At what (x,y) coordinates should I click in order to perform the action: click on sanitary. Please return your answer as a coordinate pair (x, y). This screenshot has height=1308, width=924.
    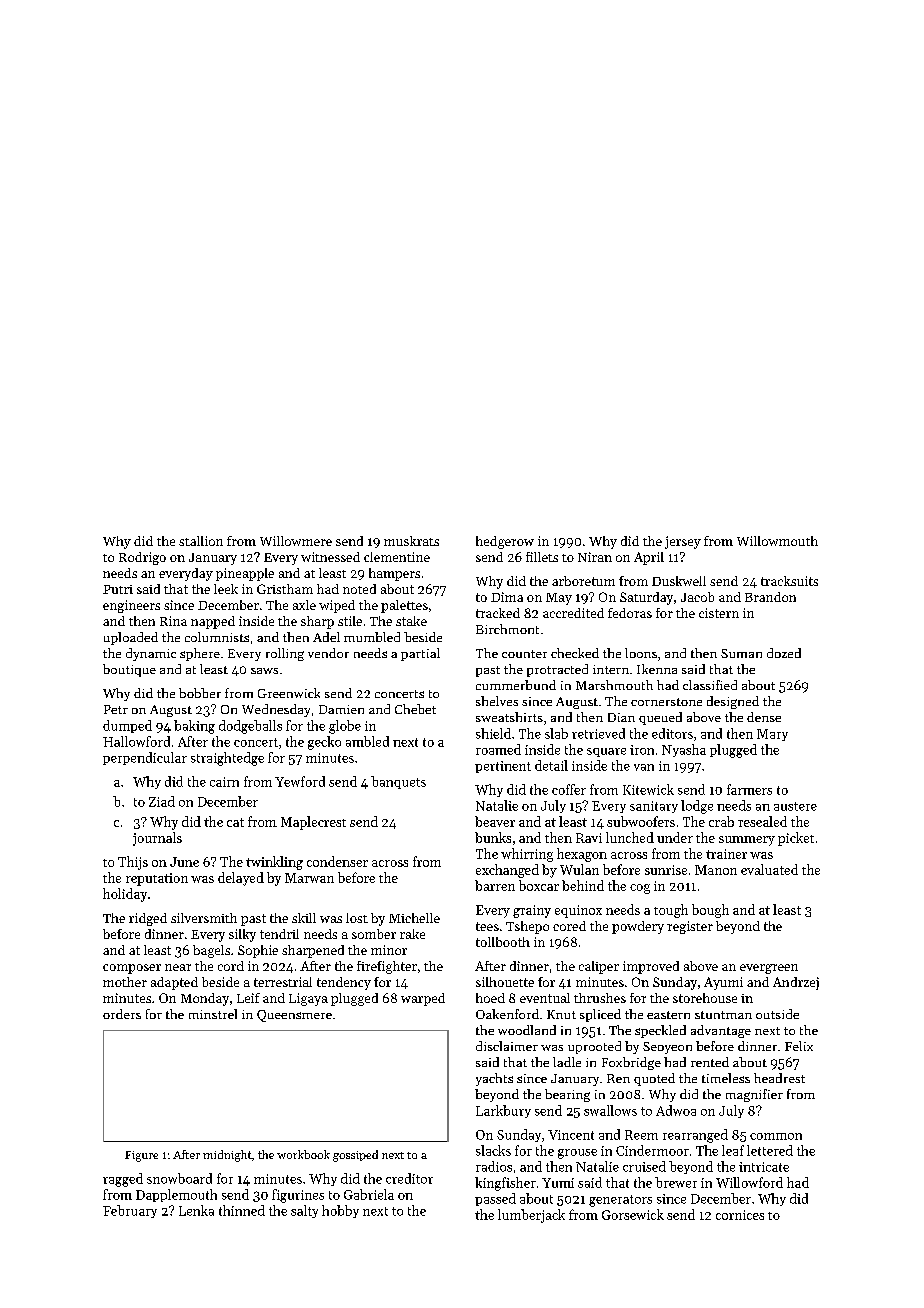
    Looking at the image, I should click on (654, 807).
